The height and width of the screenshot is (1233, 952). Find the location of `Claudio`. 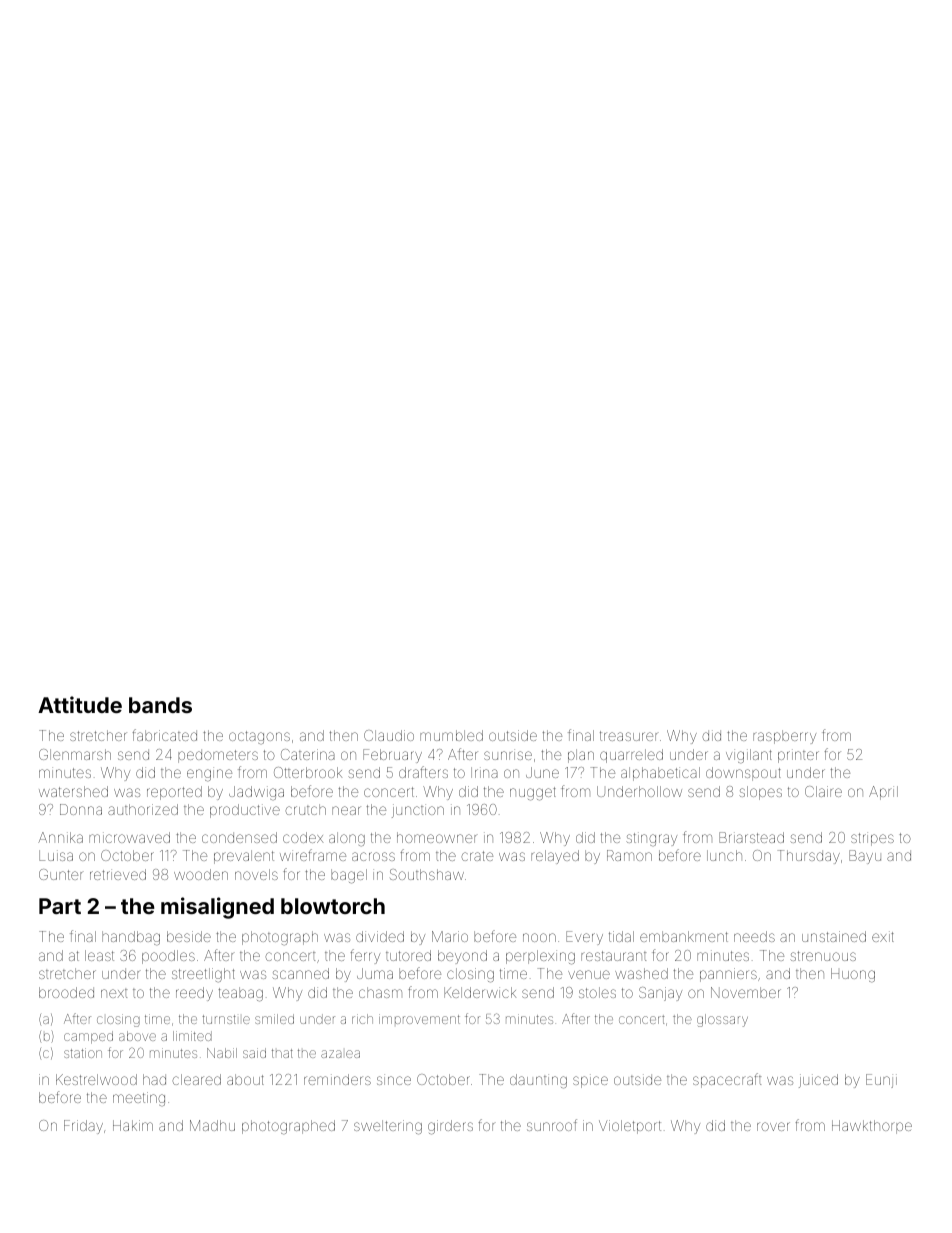

Claudio is located at coordinates (389, 735).
